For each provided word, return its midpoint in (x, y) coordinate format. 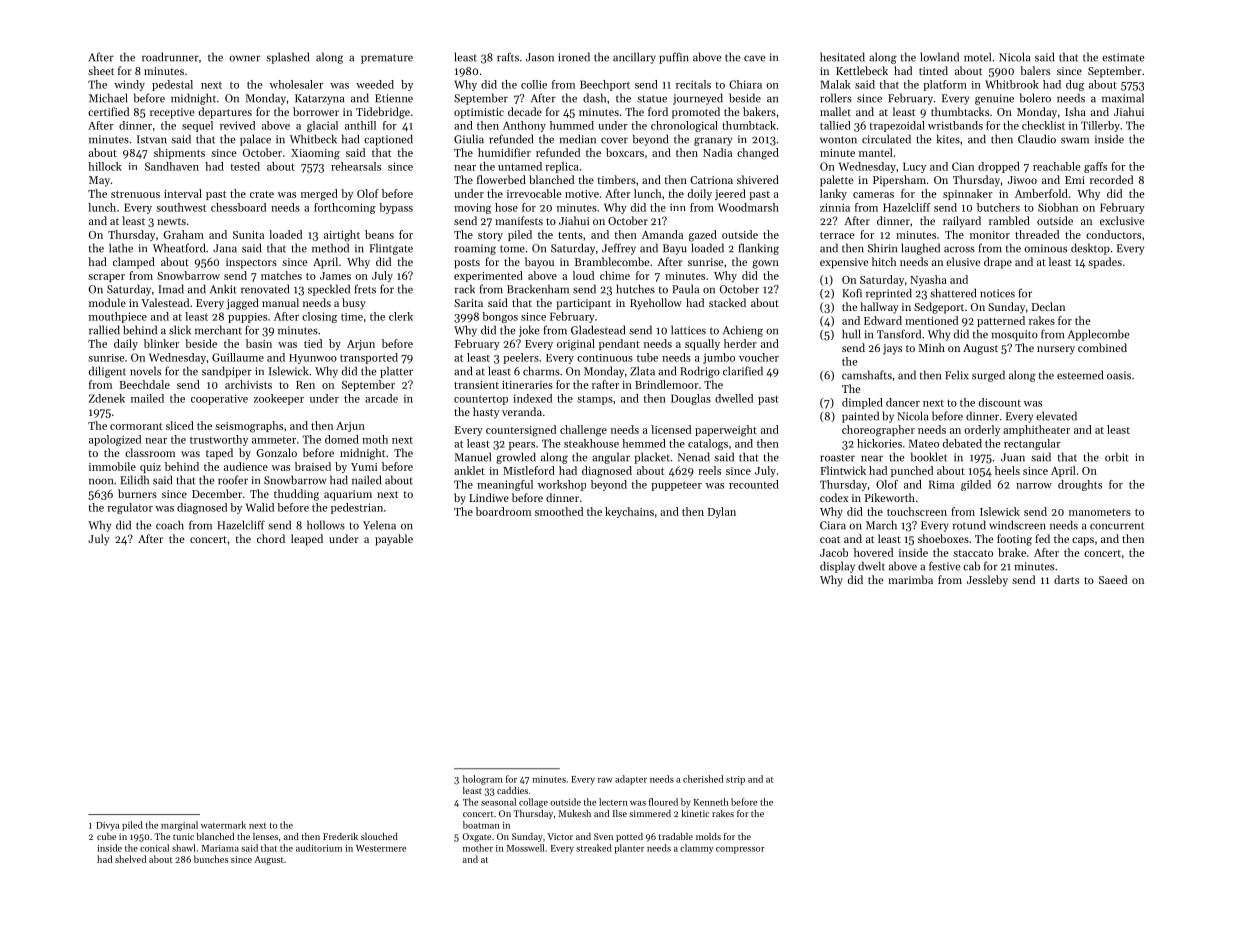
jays (892, 349)
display (837, 567)
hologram (483, 780)
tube (647, 357)
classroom (150, 452)
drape (998, 263)
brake (1012, 552)
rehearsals (356, 166)
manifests (519, 220)
